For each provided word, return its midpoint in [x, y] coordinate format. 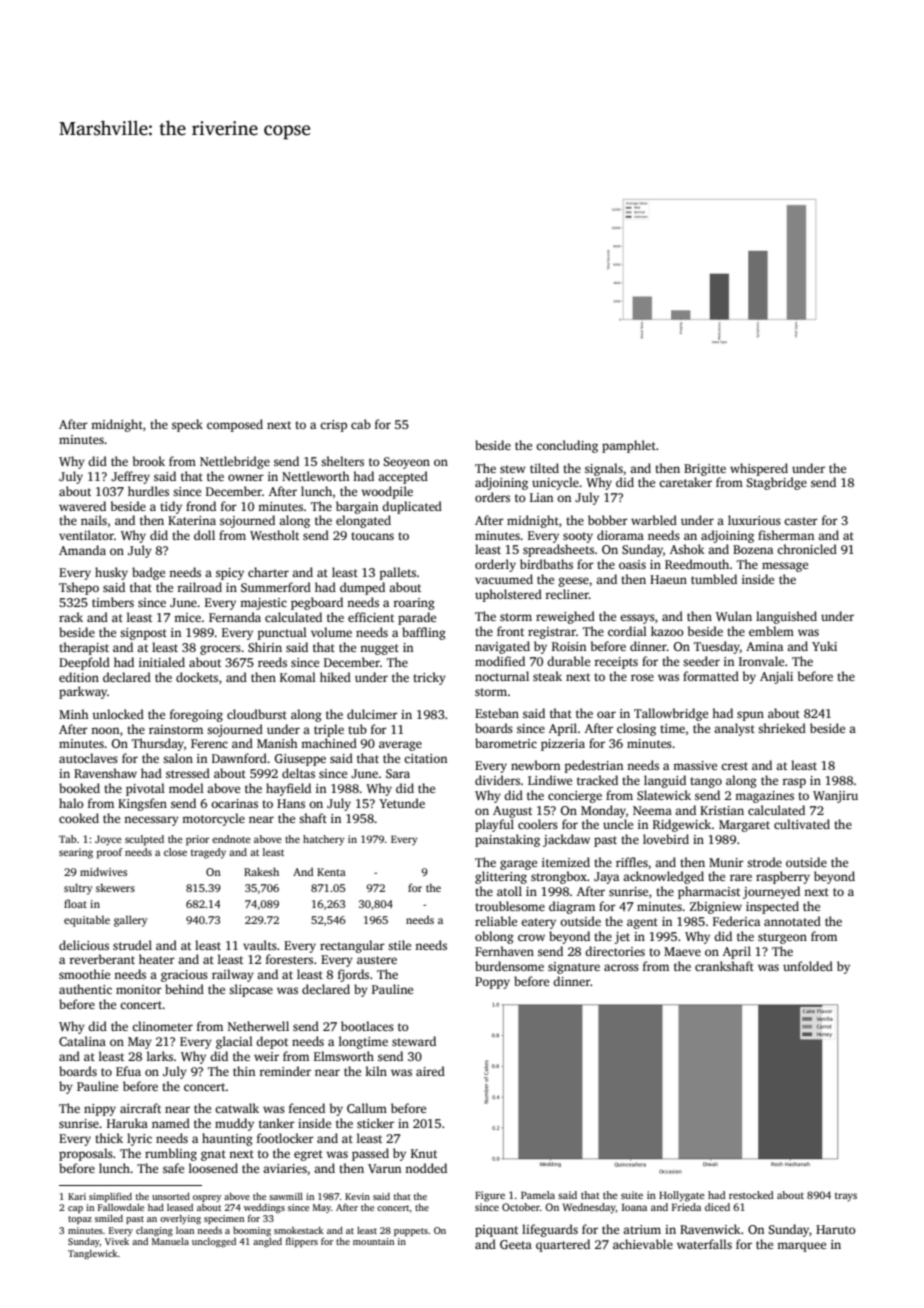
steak [547, 676]
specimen [224, 1219]
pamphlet [629, 446]
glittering [501, 877]
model [186, 788]
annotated [792, 921]
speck [187, 425]
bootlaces [367, 1026]
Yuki [824, 646]
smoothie [84, 974]
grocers [220, 650]
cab [361, 424]
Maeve [682, 951]
